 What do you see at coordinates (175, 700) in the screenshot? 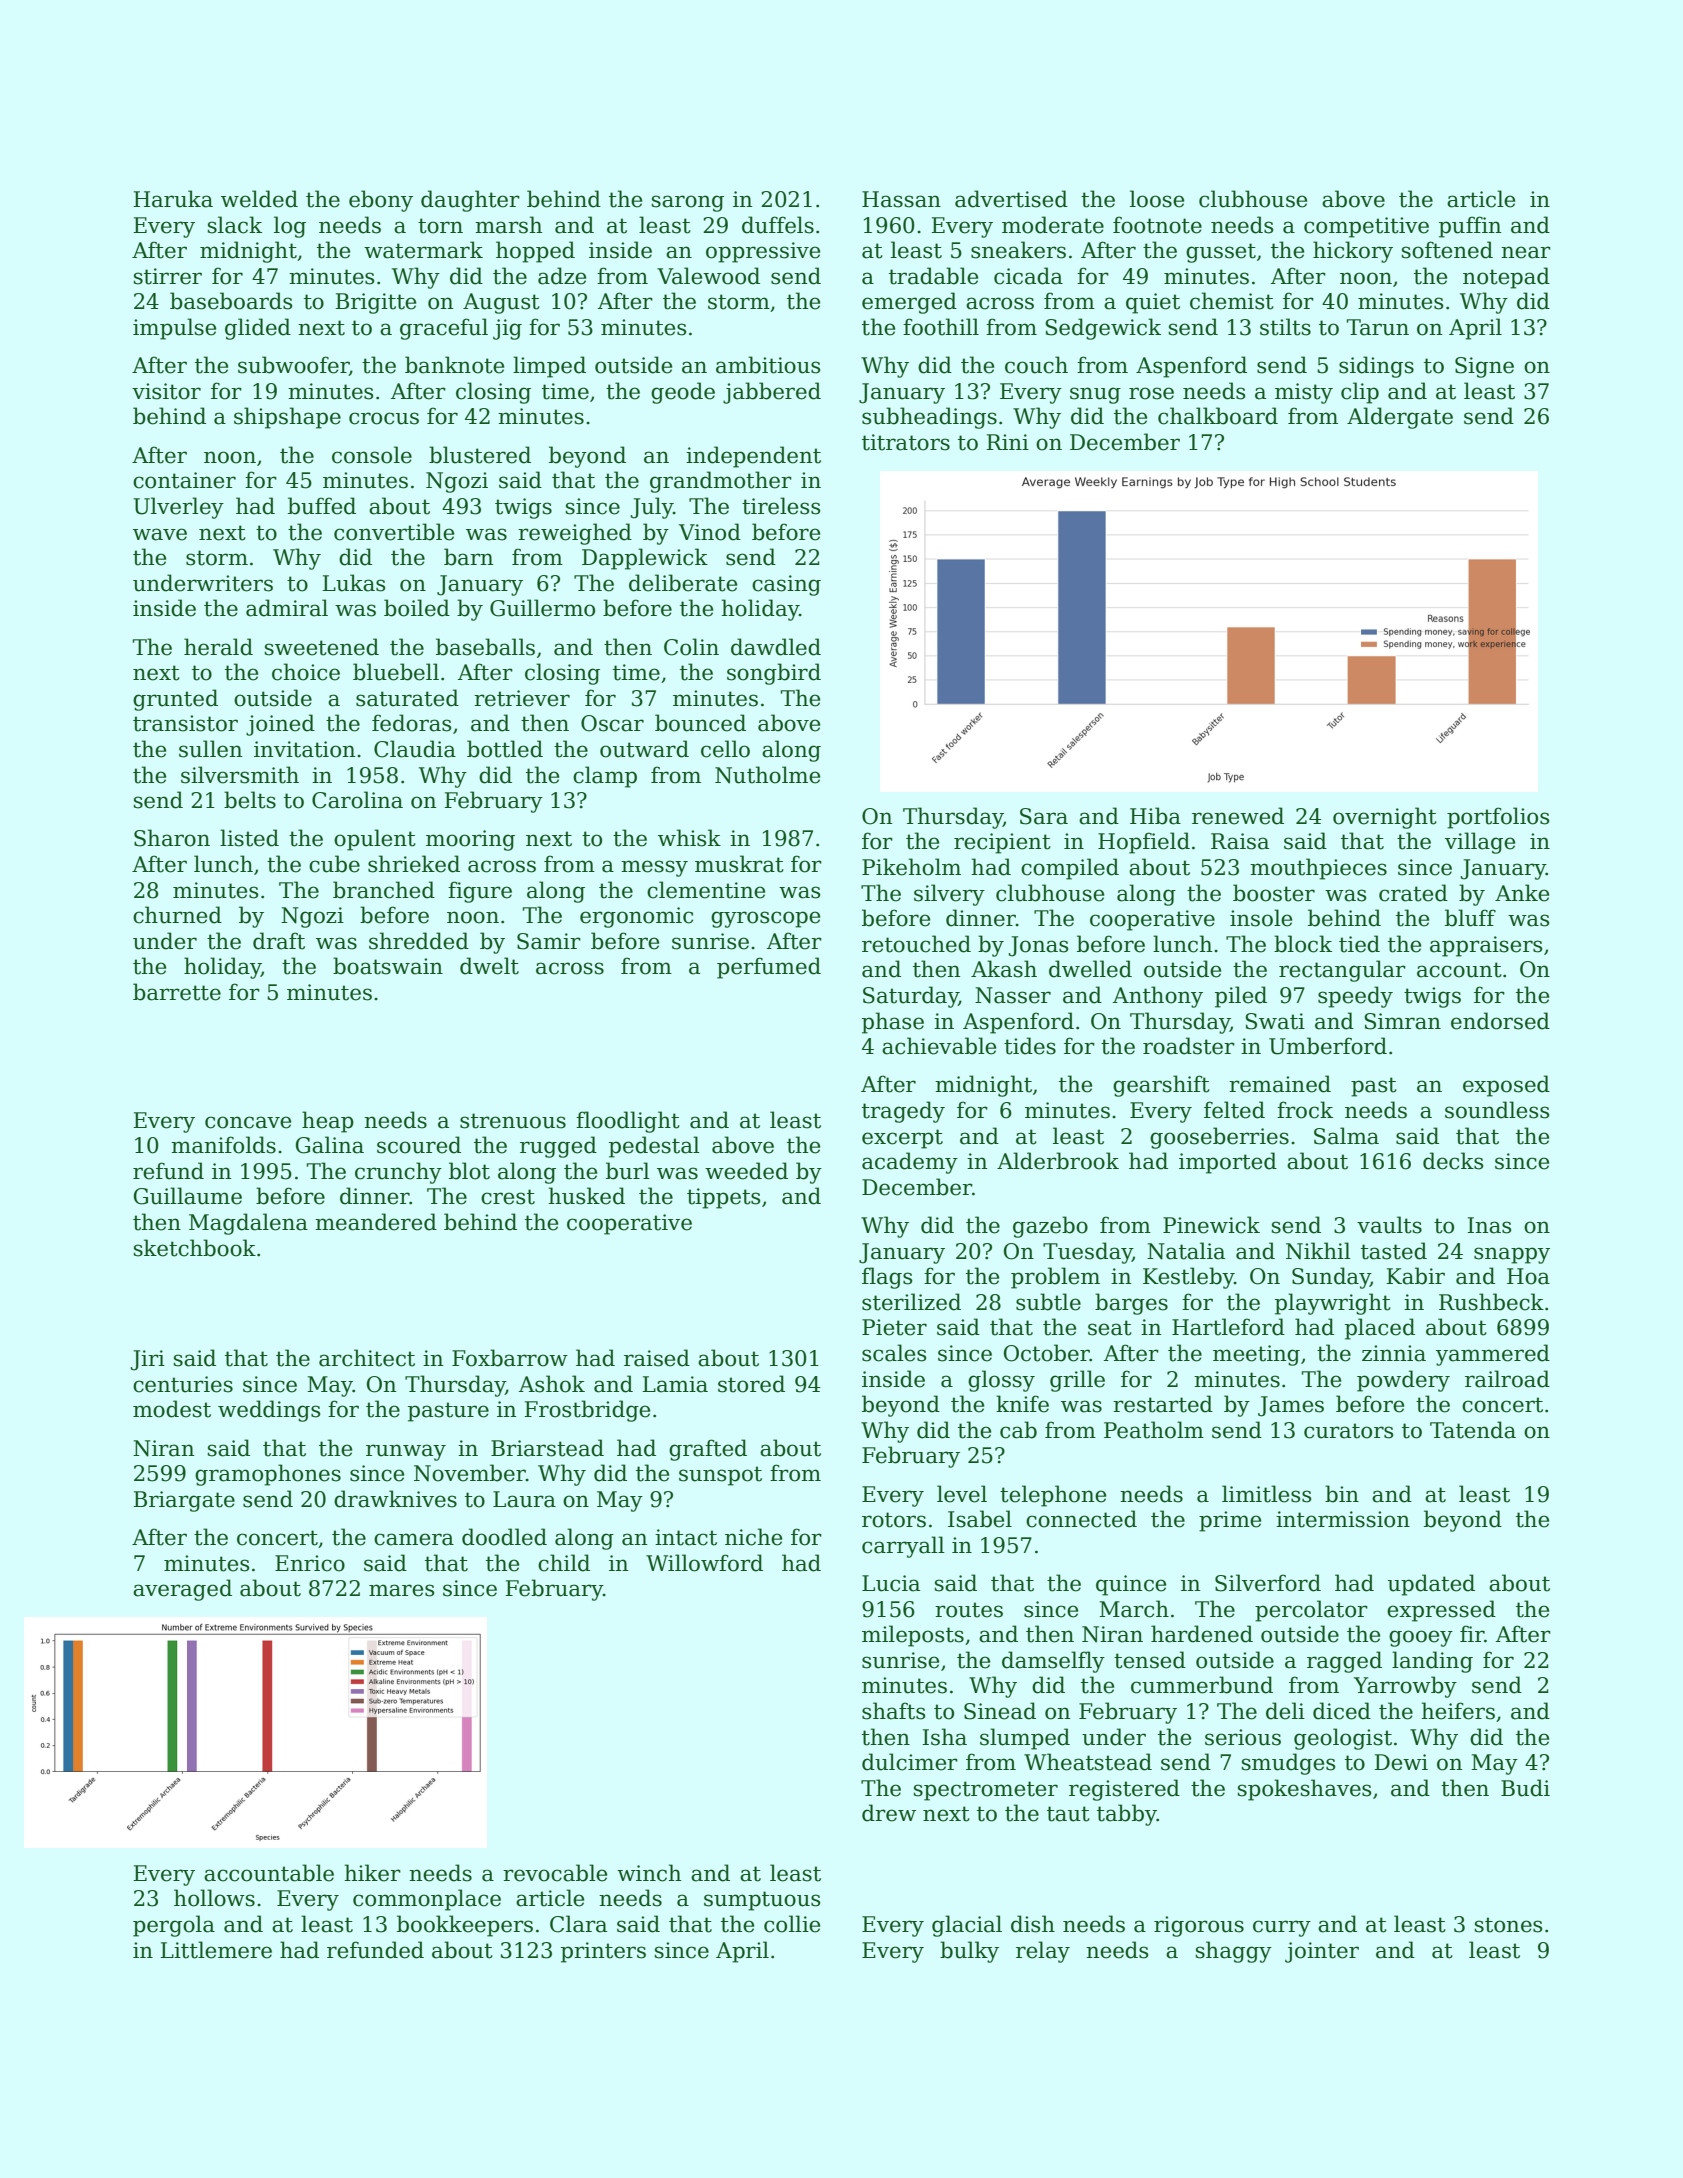
I see `grunted` at bounding box center [175, 700].
